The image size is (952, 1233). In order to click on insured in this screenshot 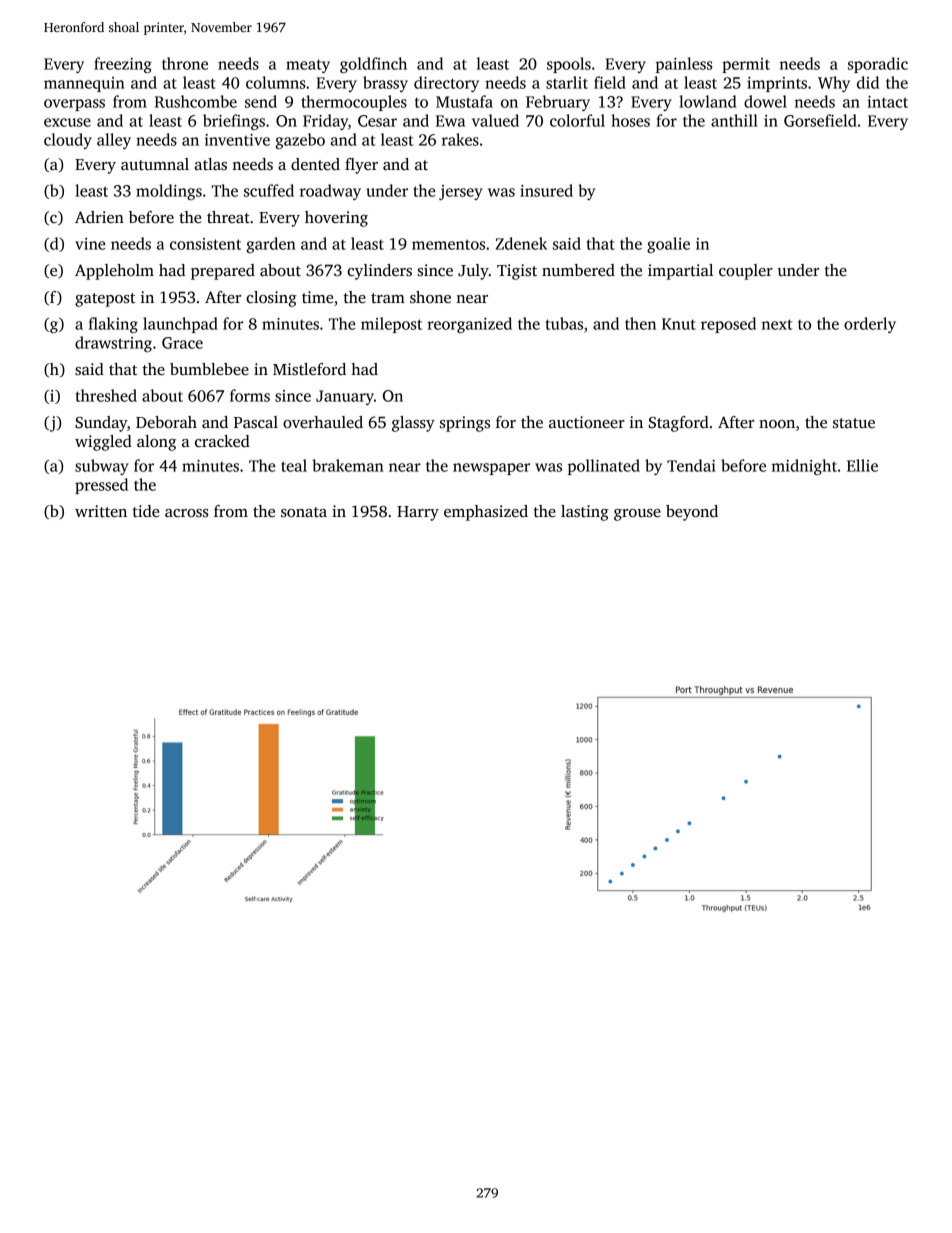, I will do `click(546, 190)`.
